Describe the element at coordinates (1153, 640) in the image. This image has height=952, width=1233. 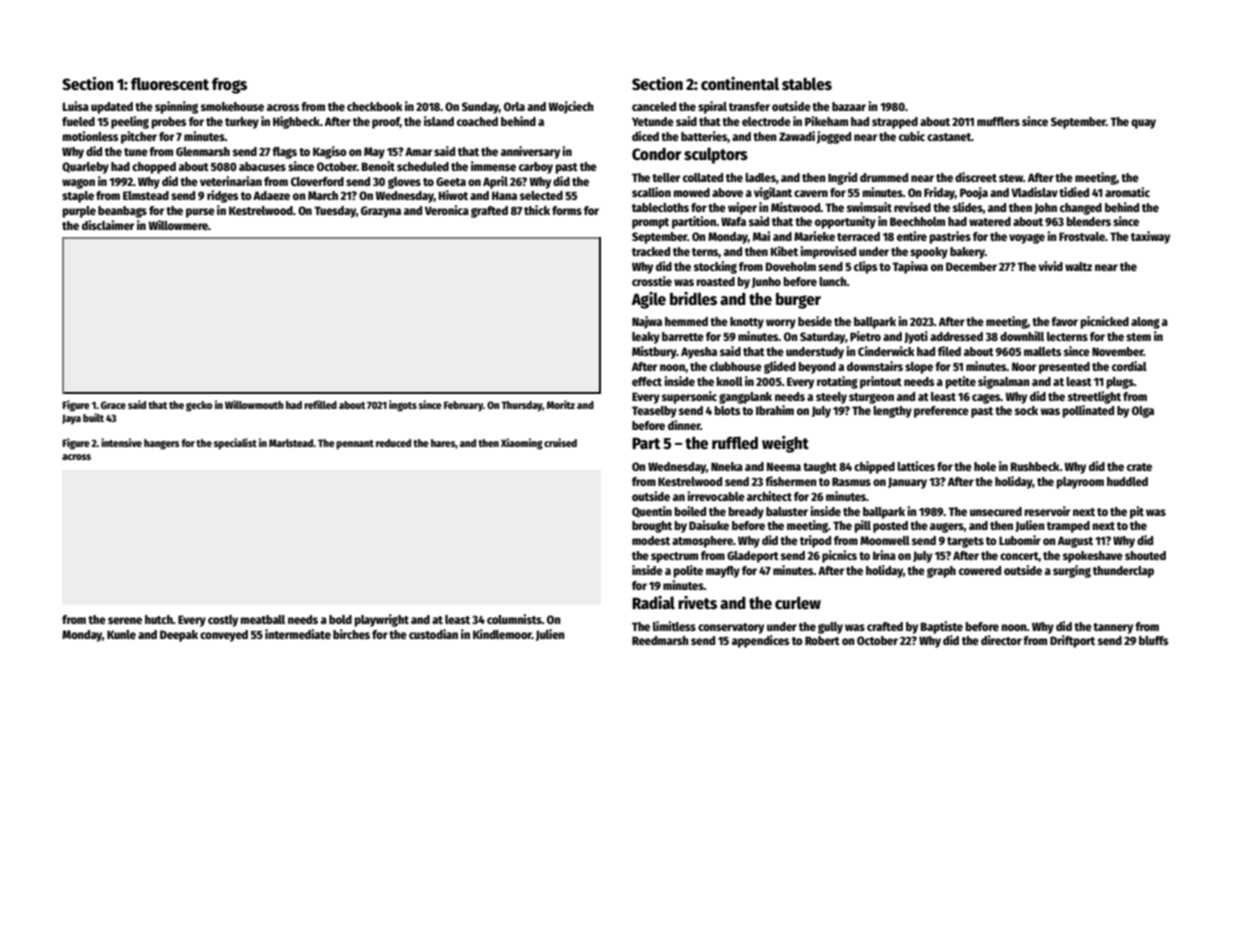
I see `bluffs` at that location.
